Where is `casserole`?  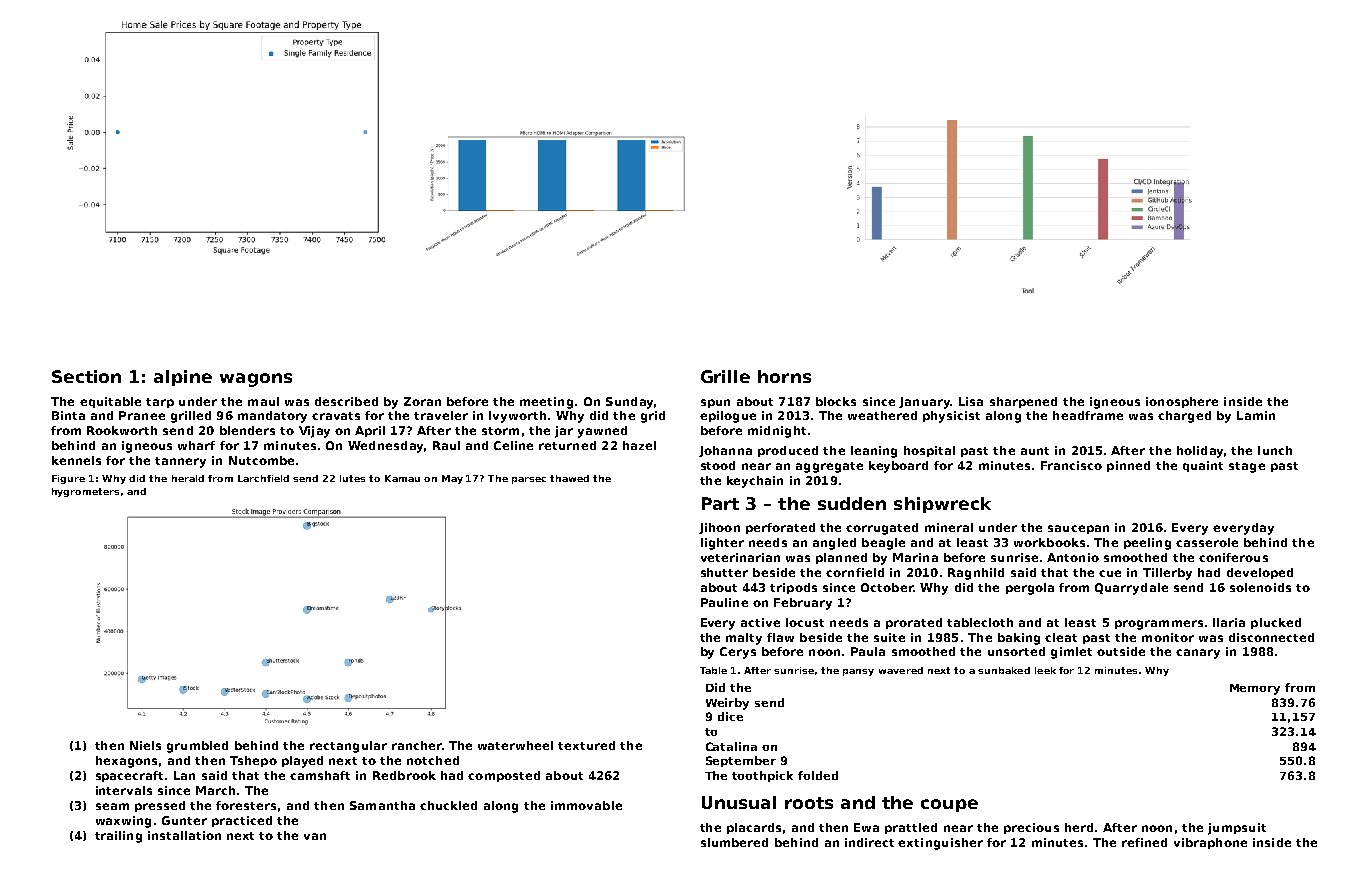
casserole is located at coordinates (1207, 542).
